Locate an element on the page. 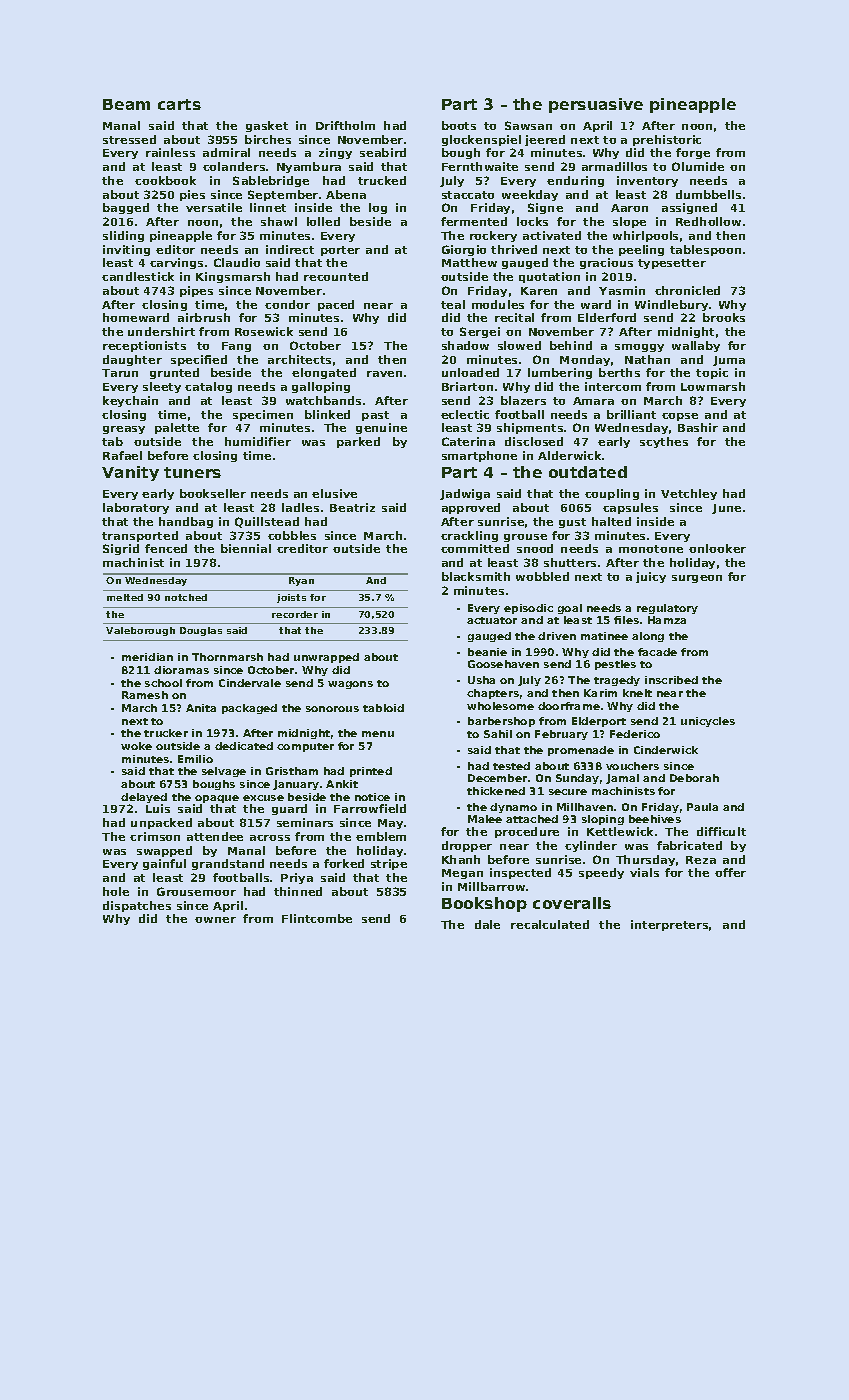 The image size is (849, 1400). recorder is located at coordinates (295, 614).
